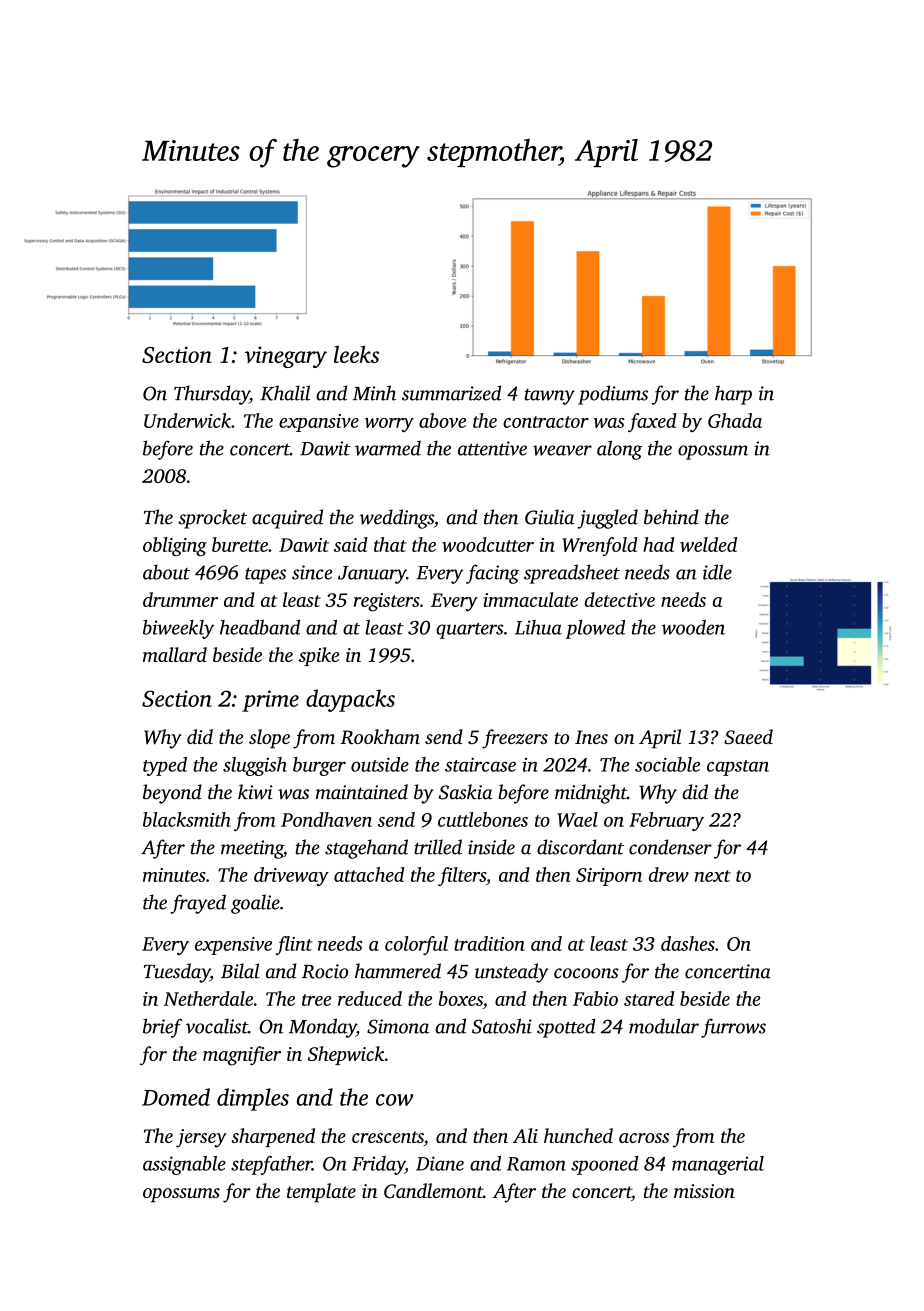 This screenshot has height=1311, width=924. What do you see at coordinates (286, 357) in the screenshot?
I see `vinegary` at bounding box center [286, 357].
